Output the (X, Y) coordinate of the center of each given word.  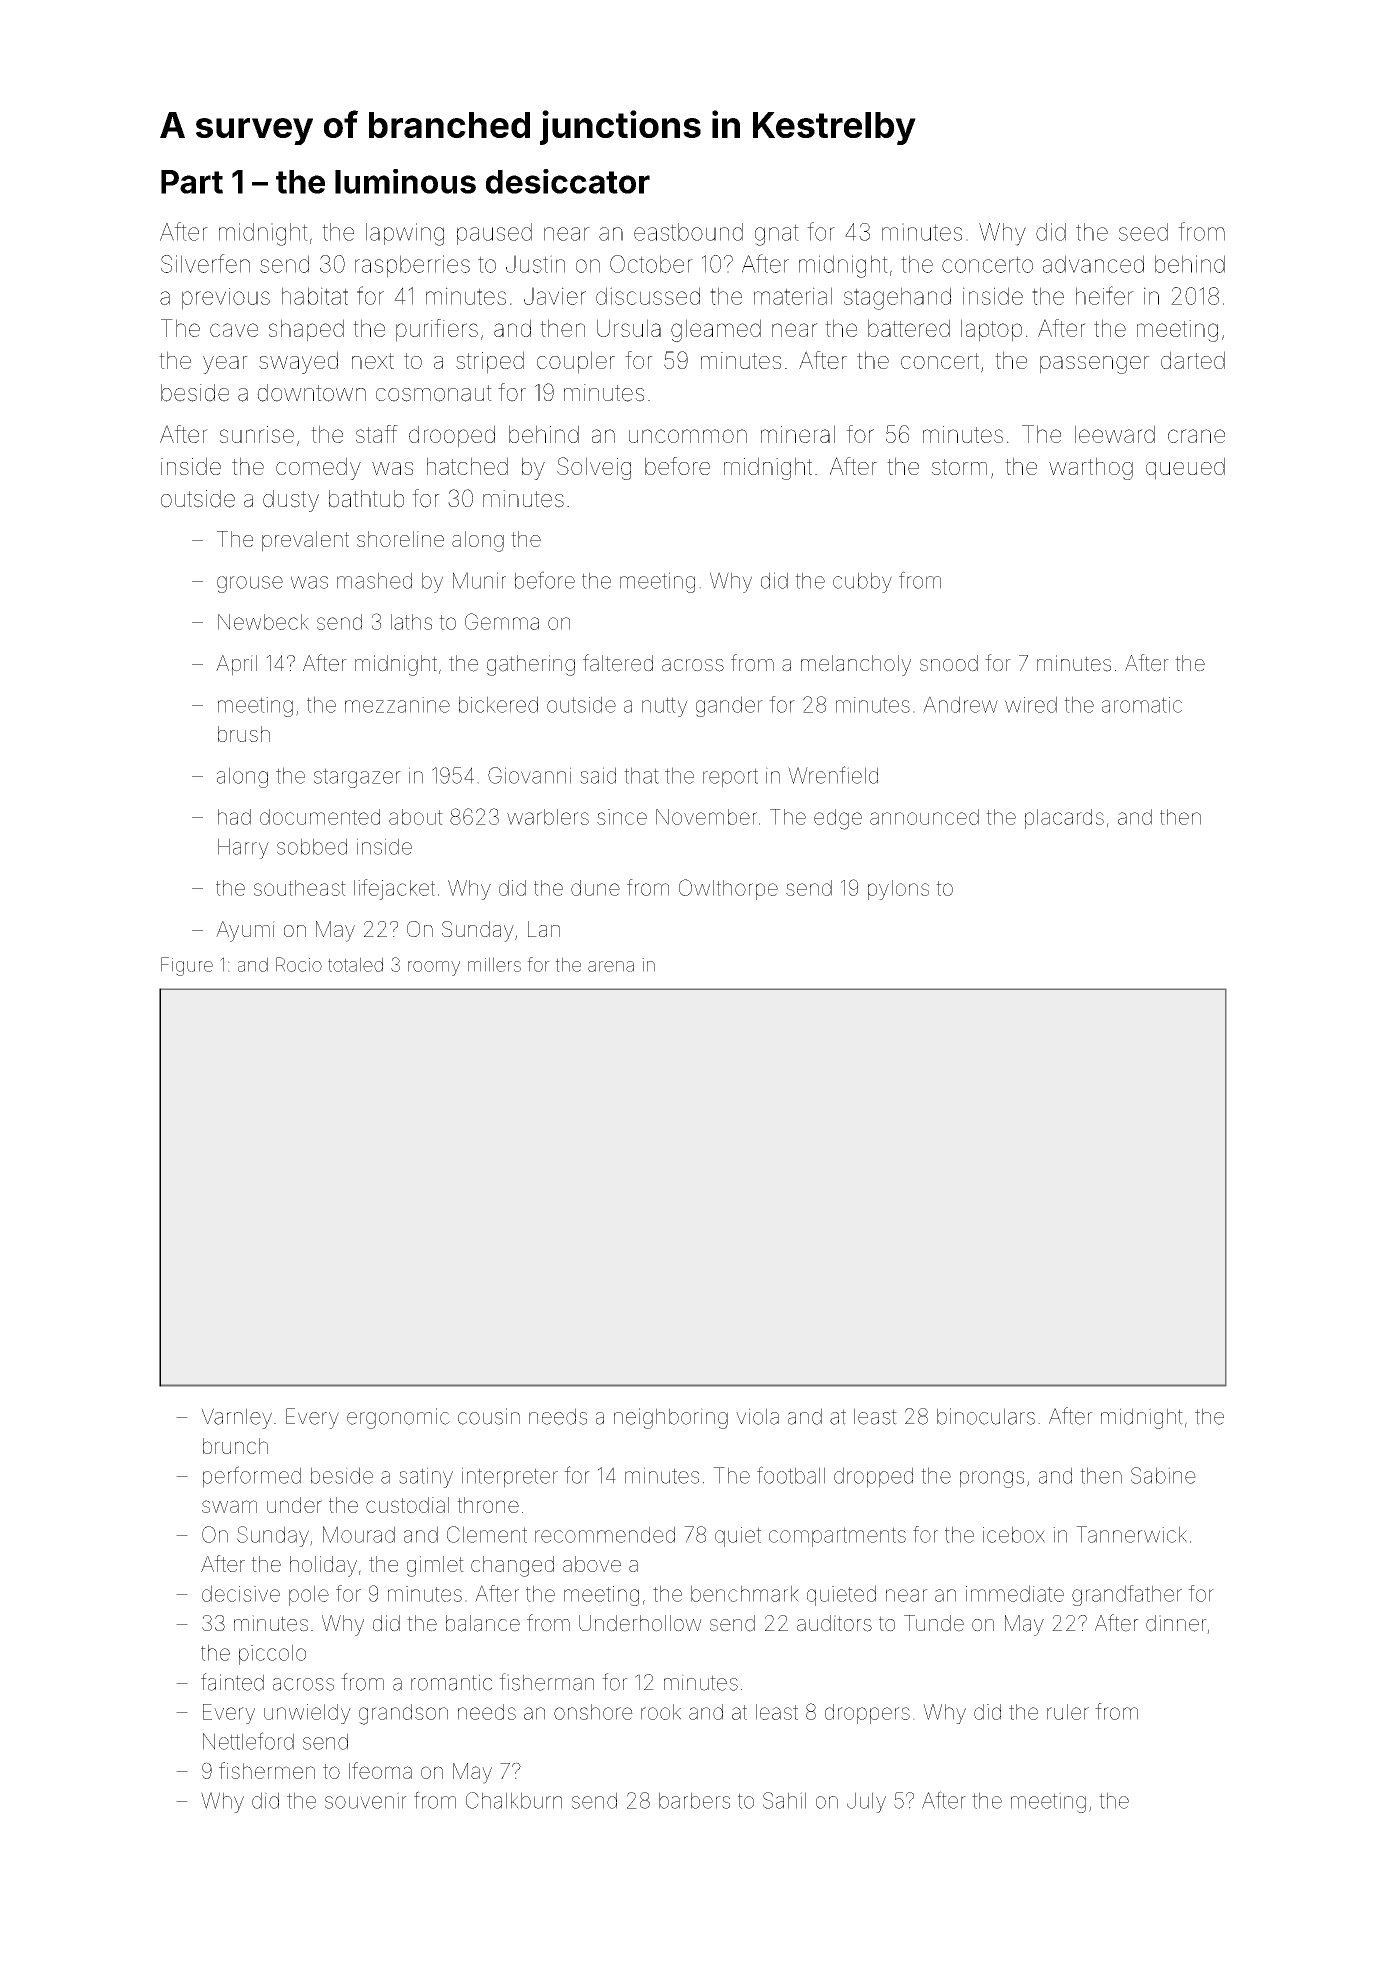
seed (1143, 232)
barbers (694, 1800)
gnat (777, 235)
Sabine (1163, 1475)
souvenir (366, 1800)
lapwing (405, 234)
